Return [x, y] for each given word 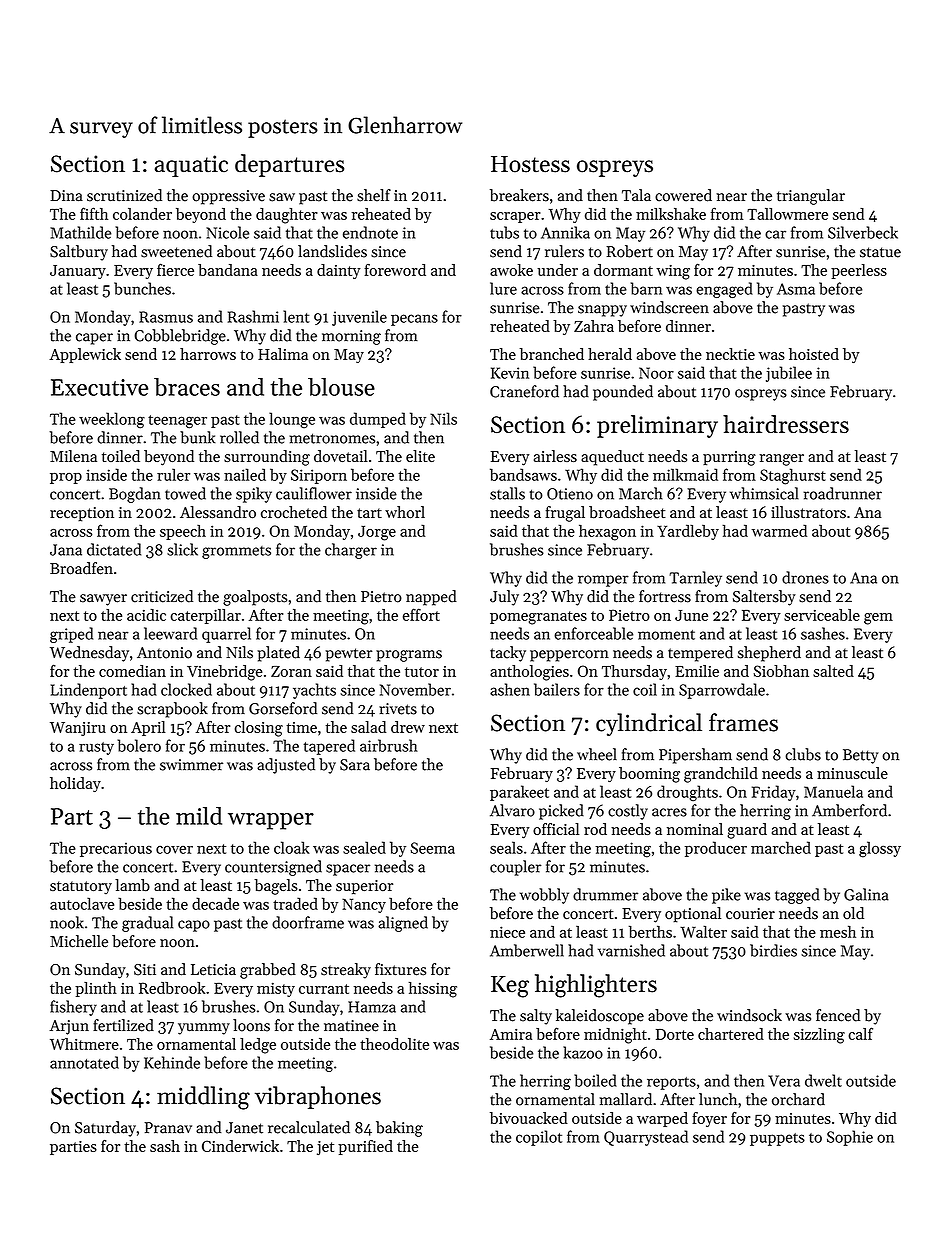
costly [628, 812]
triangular [811, 197]
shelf [374, 195]
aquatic [191, 166]
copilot [539, 1138]
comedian [132, 671]
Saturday [105, 1129]
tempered [700, 654]
